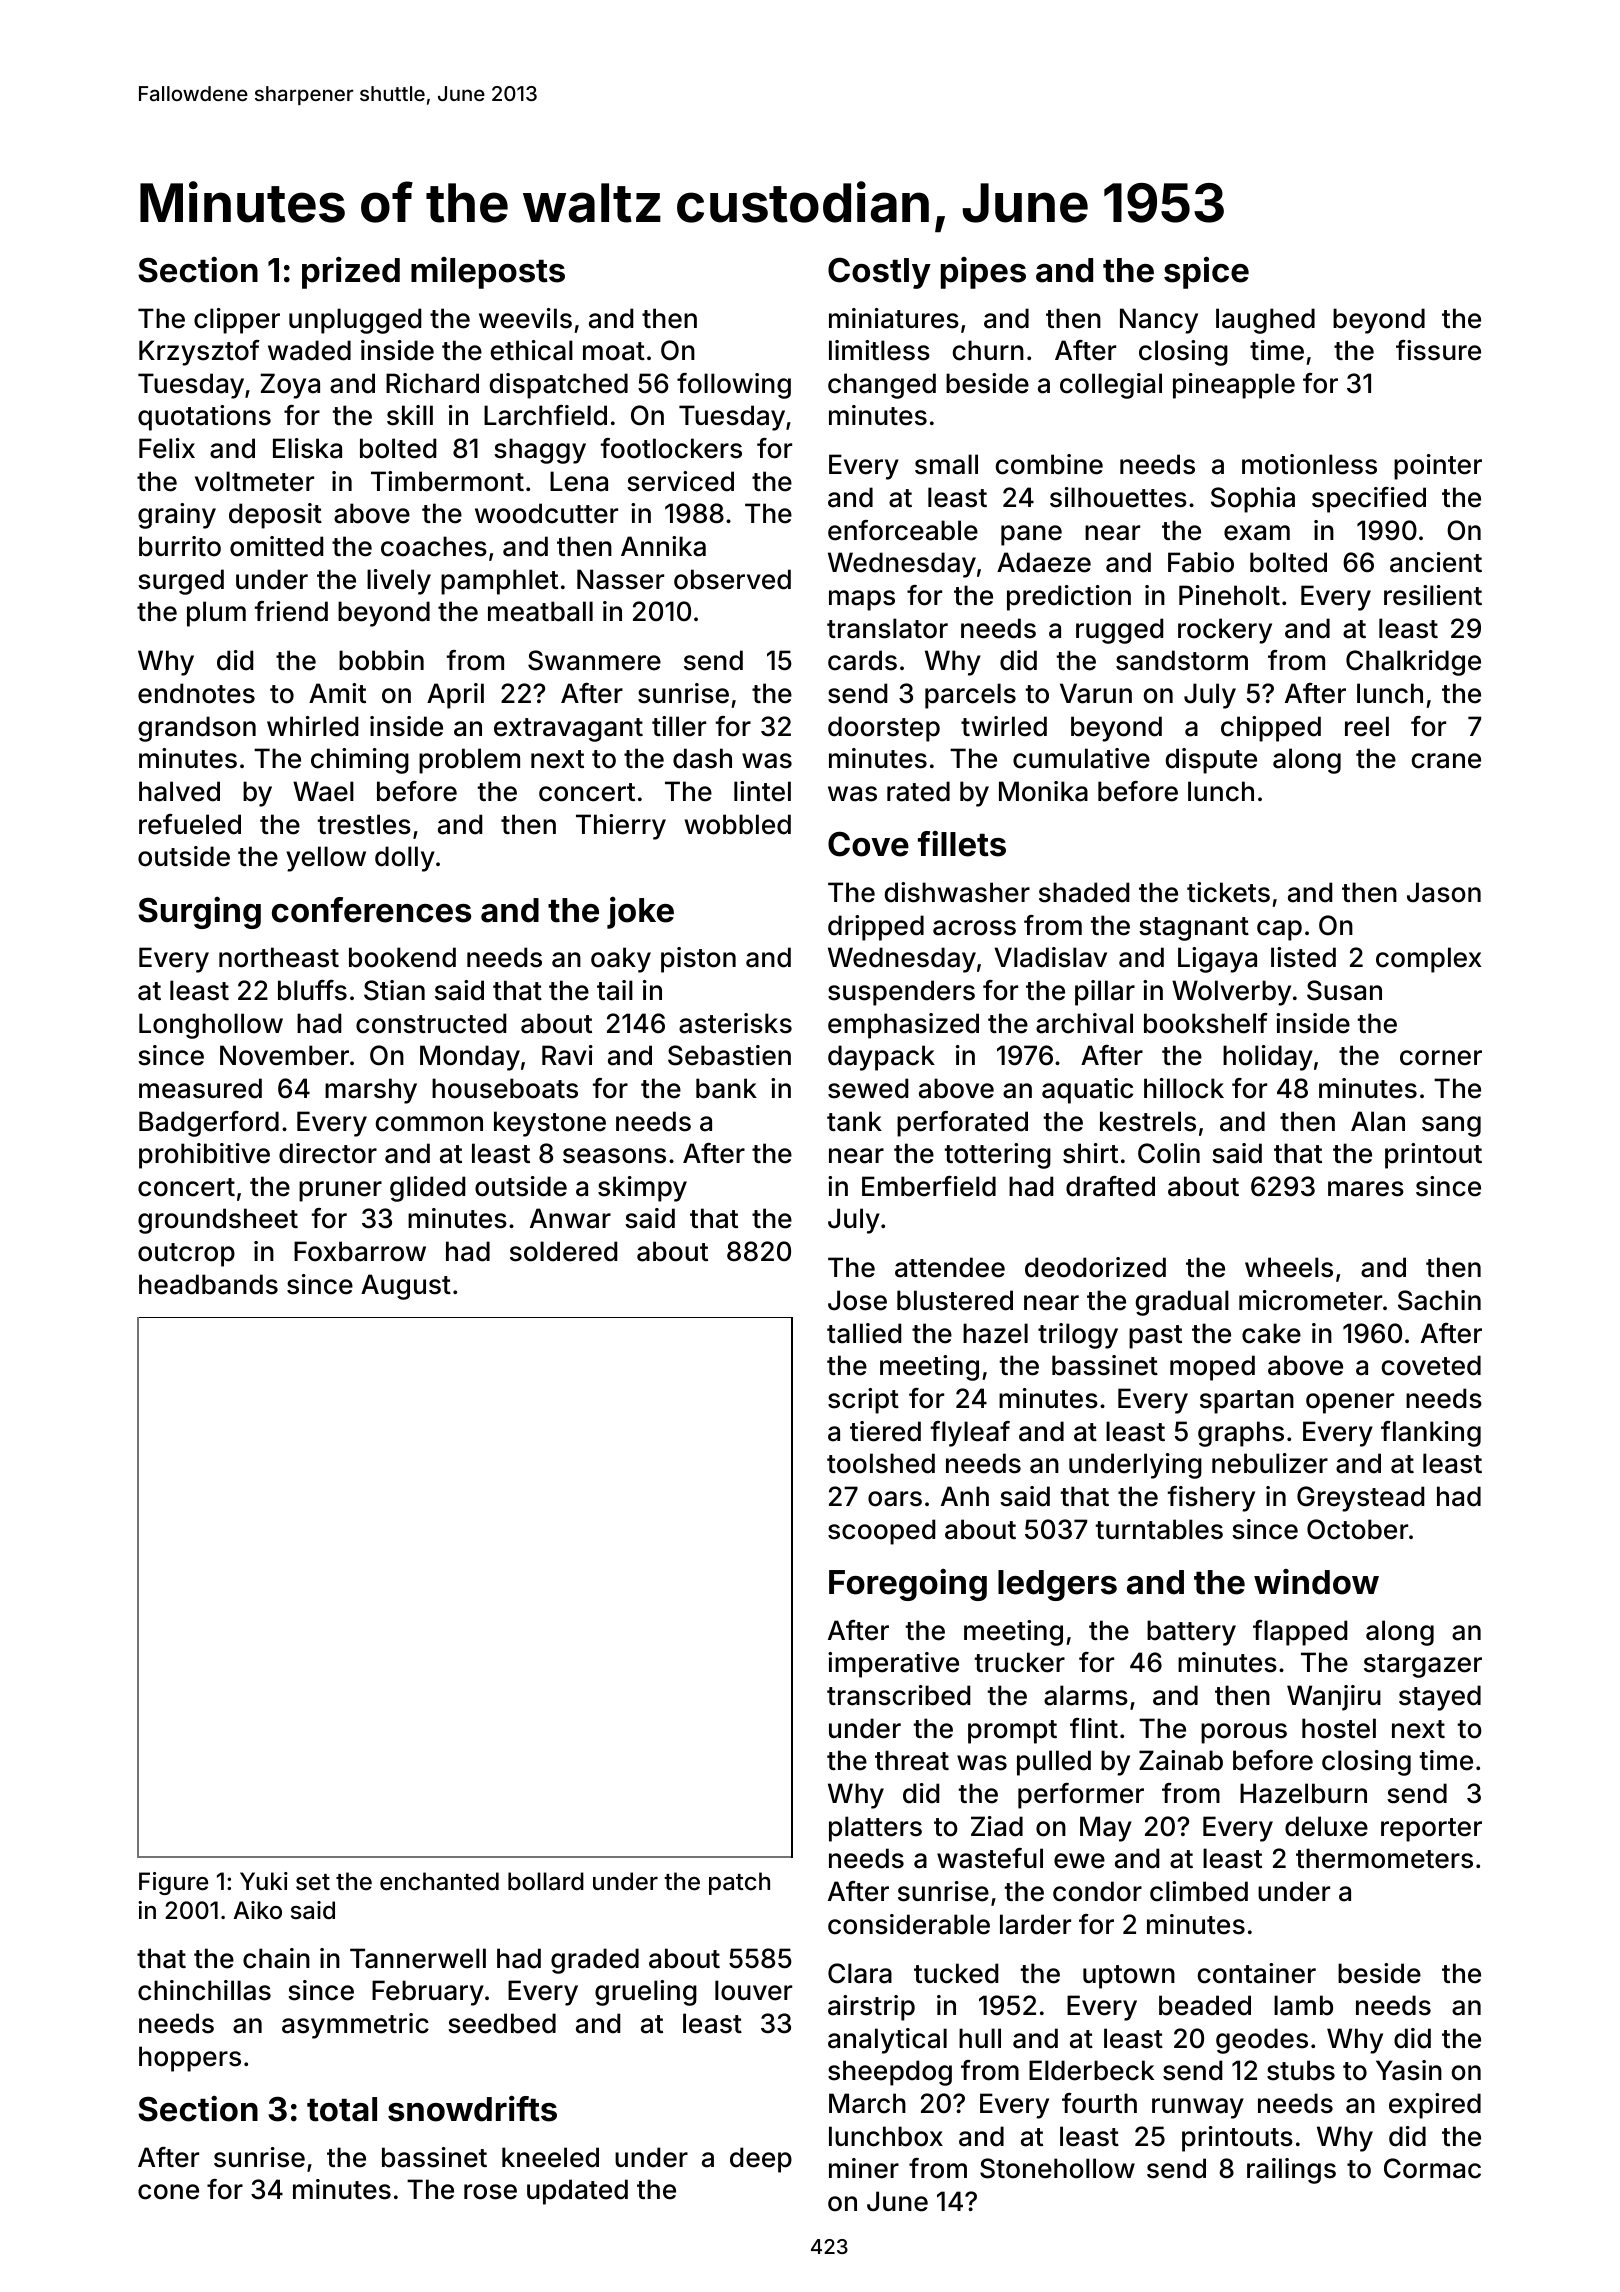  I want to click on fissure, so click(1438, 350).
